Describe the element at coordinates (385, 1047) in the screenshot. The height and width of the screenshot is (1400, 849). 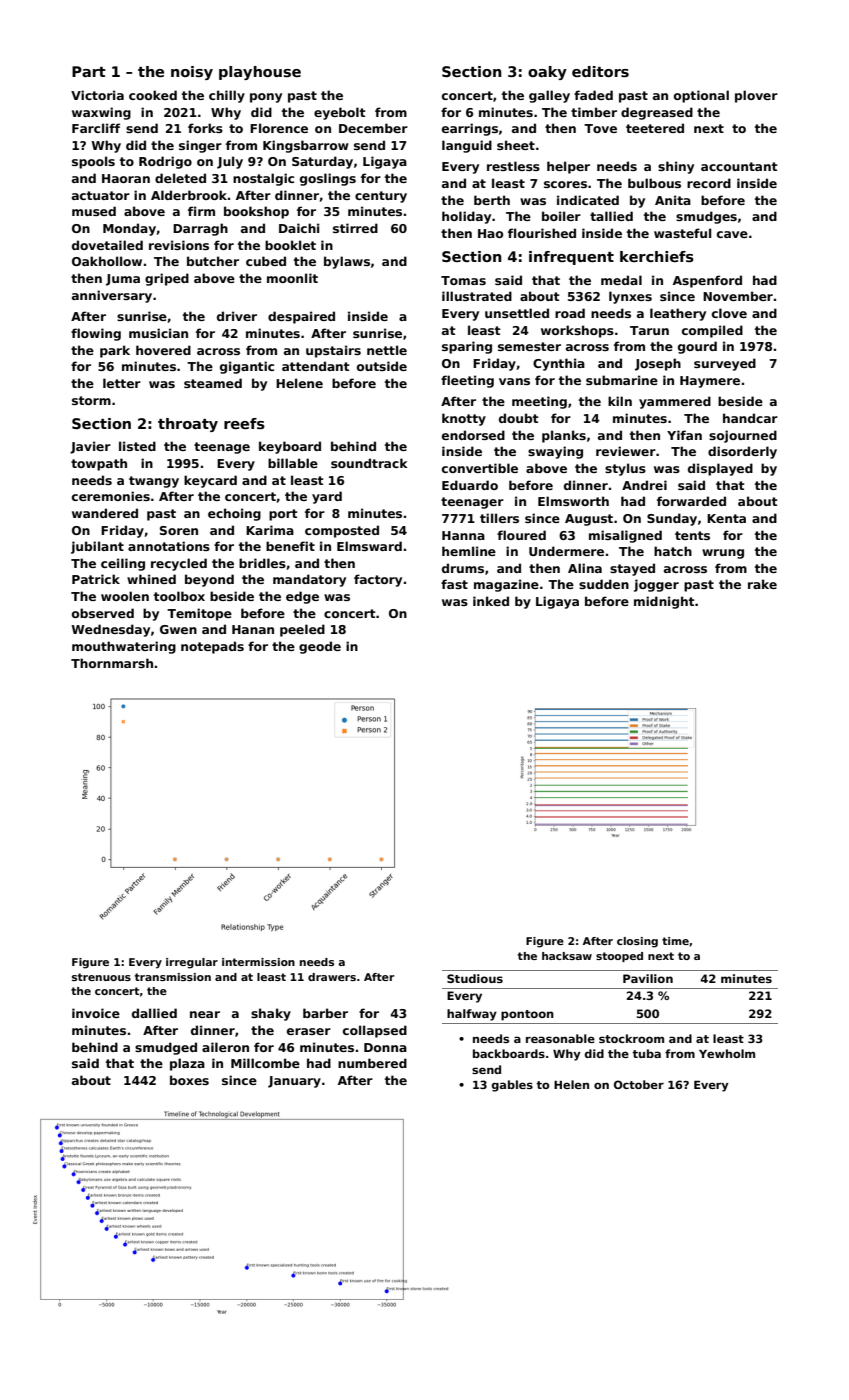
I see `Donna` at that location.
